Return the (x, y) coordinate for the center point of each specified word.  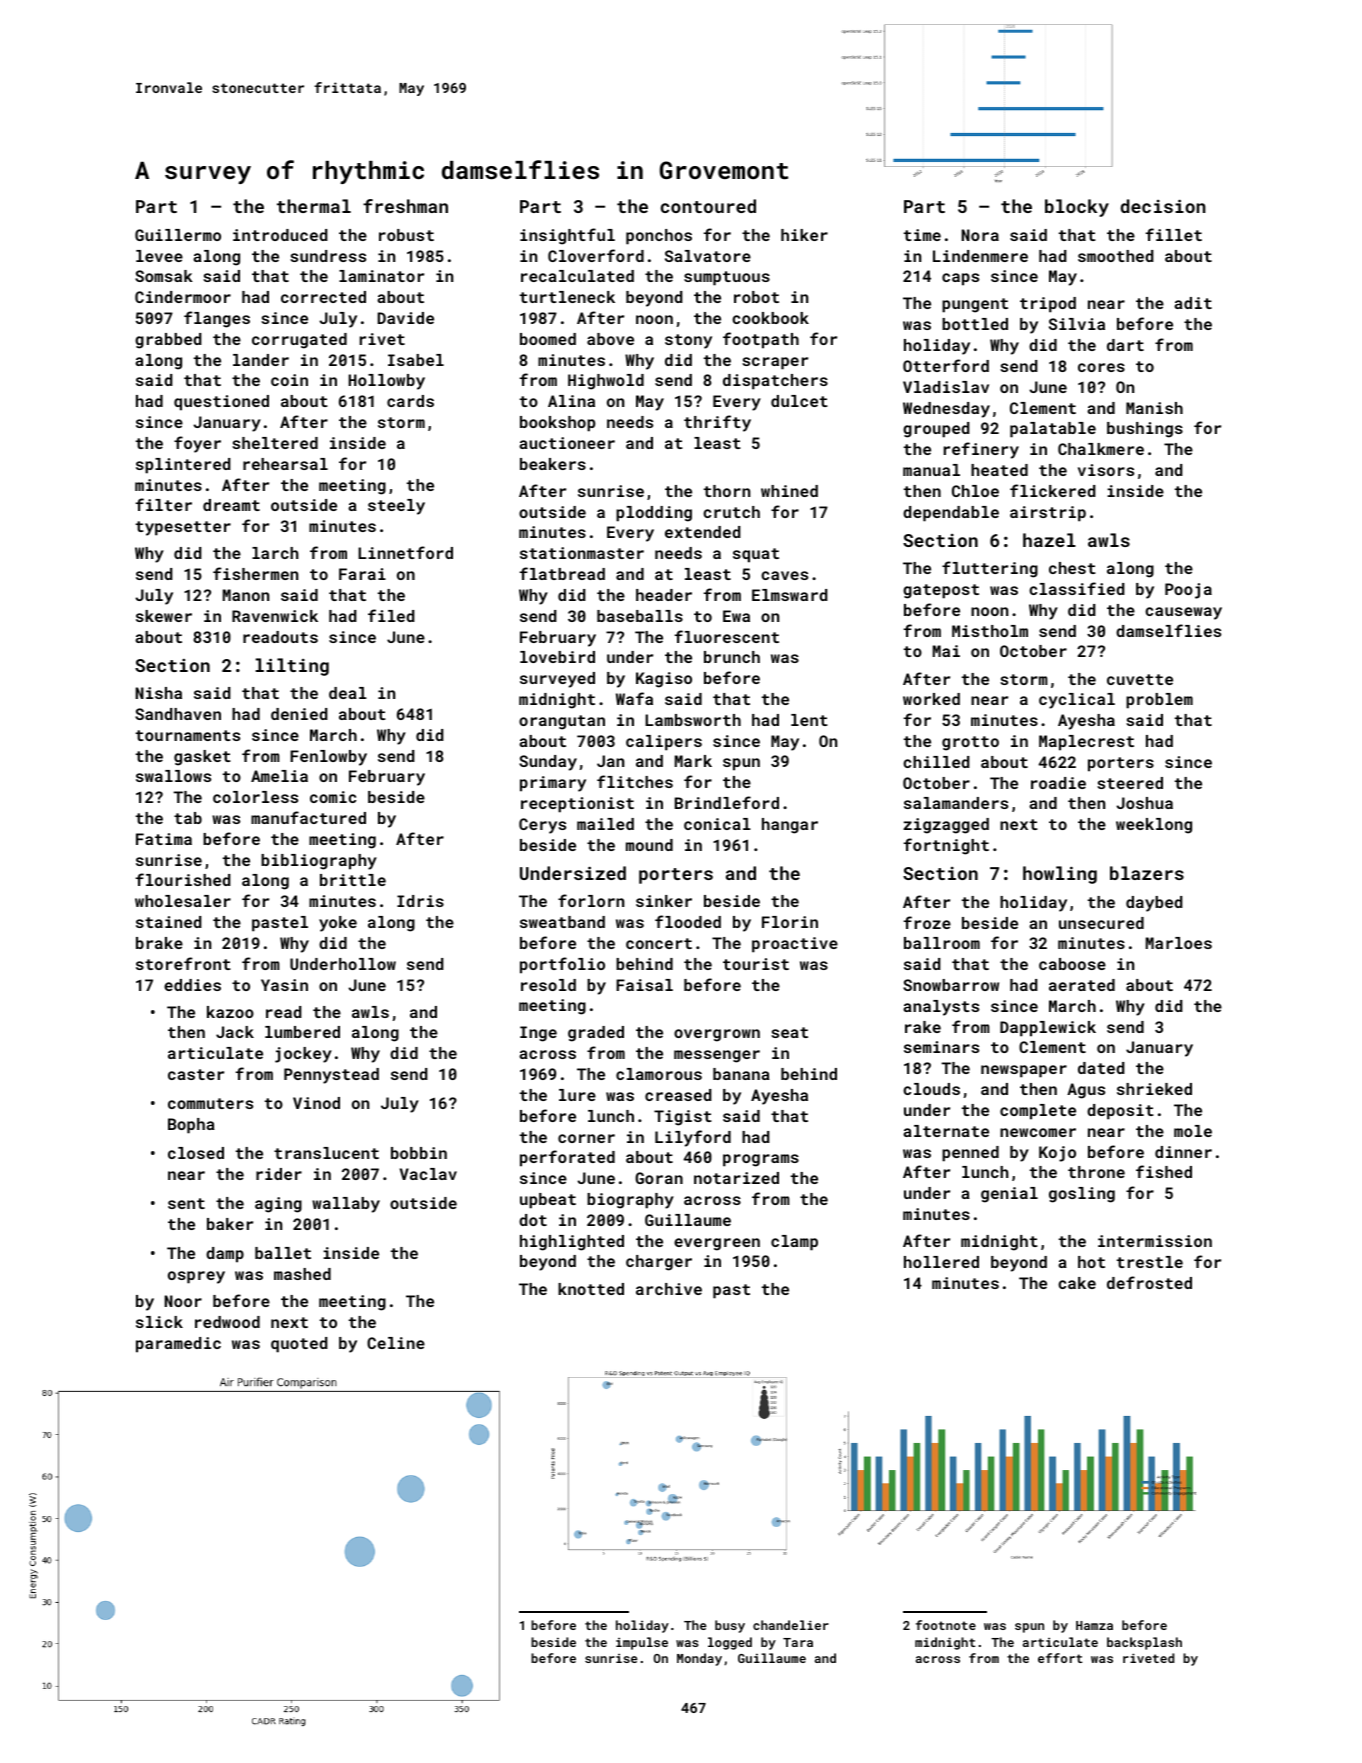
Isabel (416, 360)
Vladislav (946, 387)
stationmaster (582, 553)
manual (931, 470)
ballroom (942, 943)
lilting (292, 667)
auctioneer (567, 443)
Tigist (683, 1118)
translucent (326, 1153)
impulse (642, 1643)
